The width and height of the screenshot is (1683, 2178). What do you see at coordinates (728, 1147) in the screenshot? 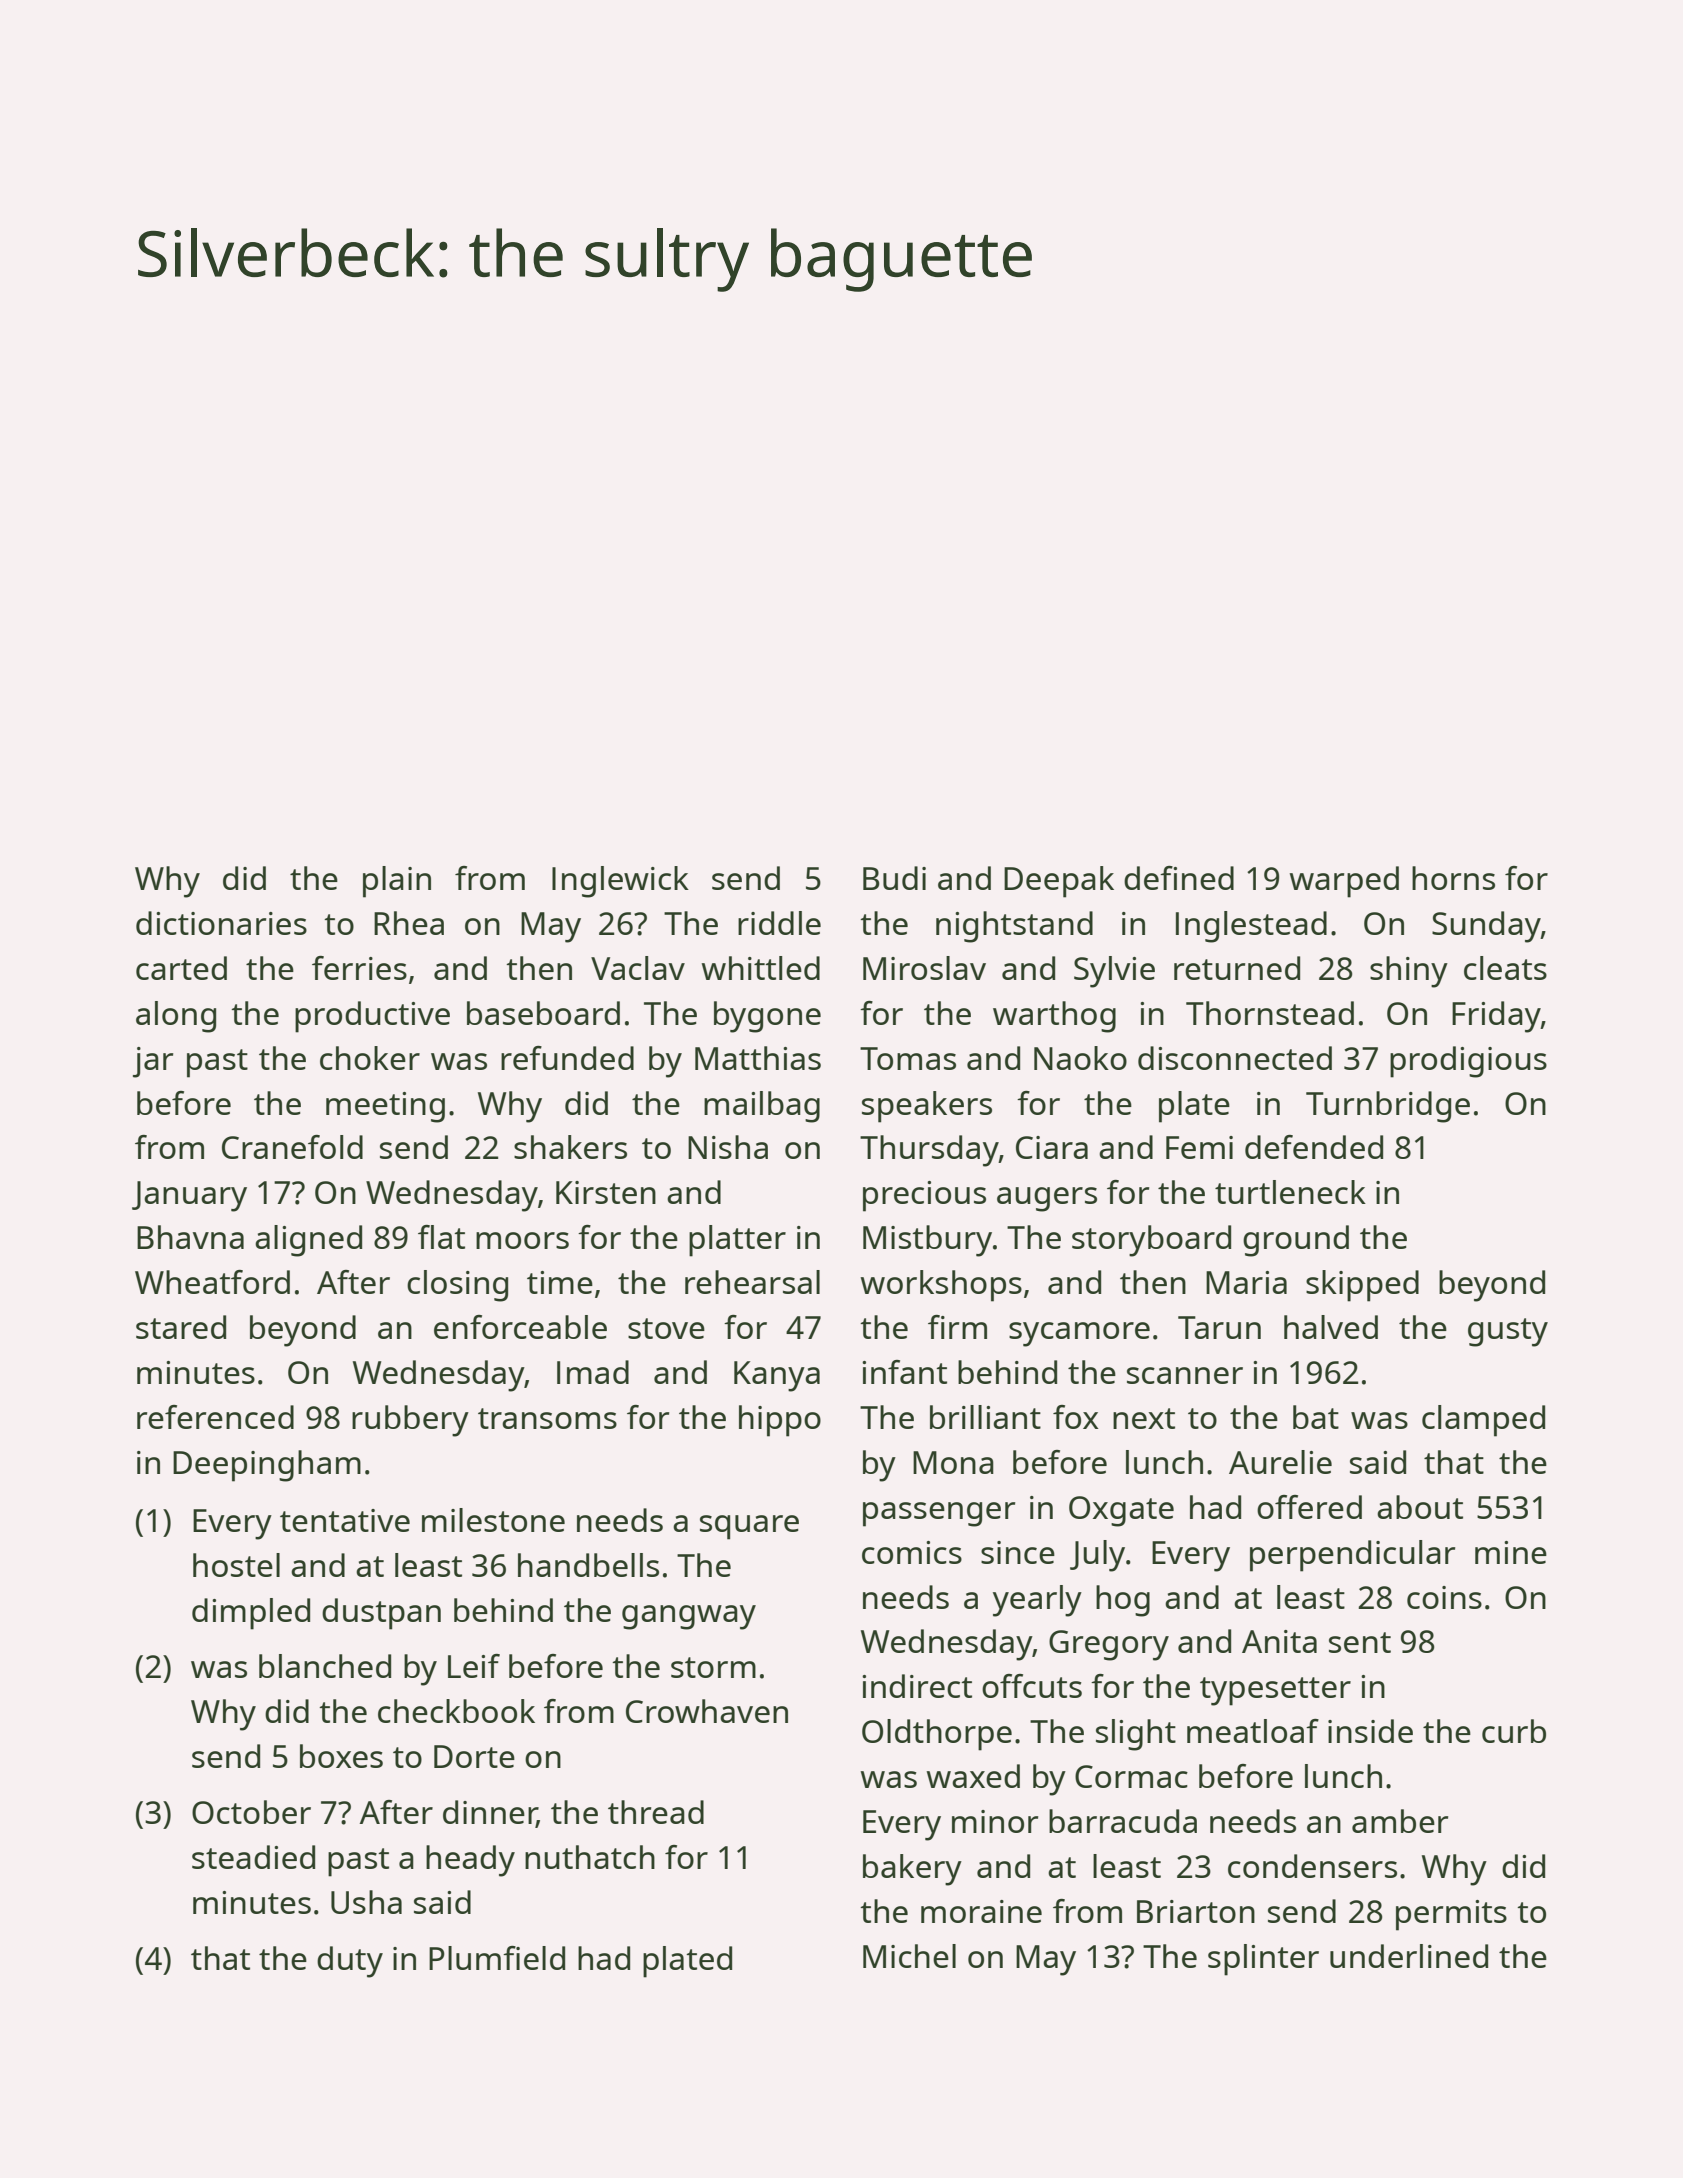
I see `Nisha` at bounding box center [728, 1147].
